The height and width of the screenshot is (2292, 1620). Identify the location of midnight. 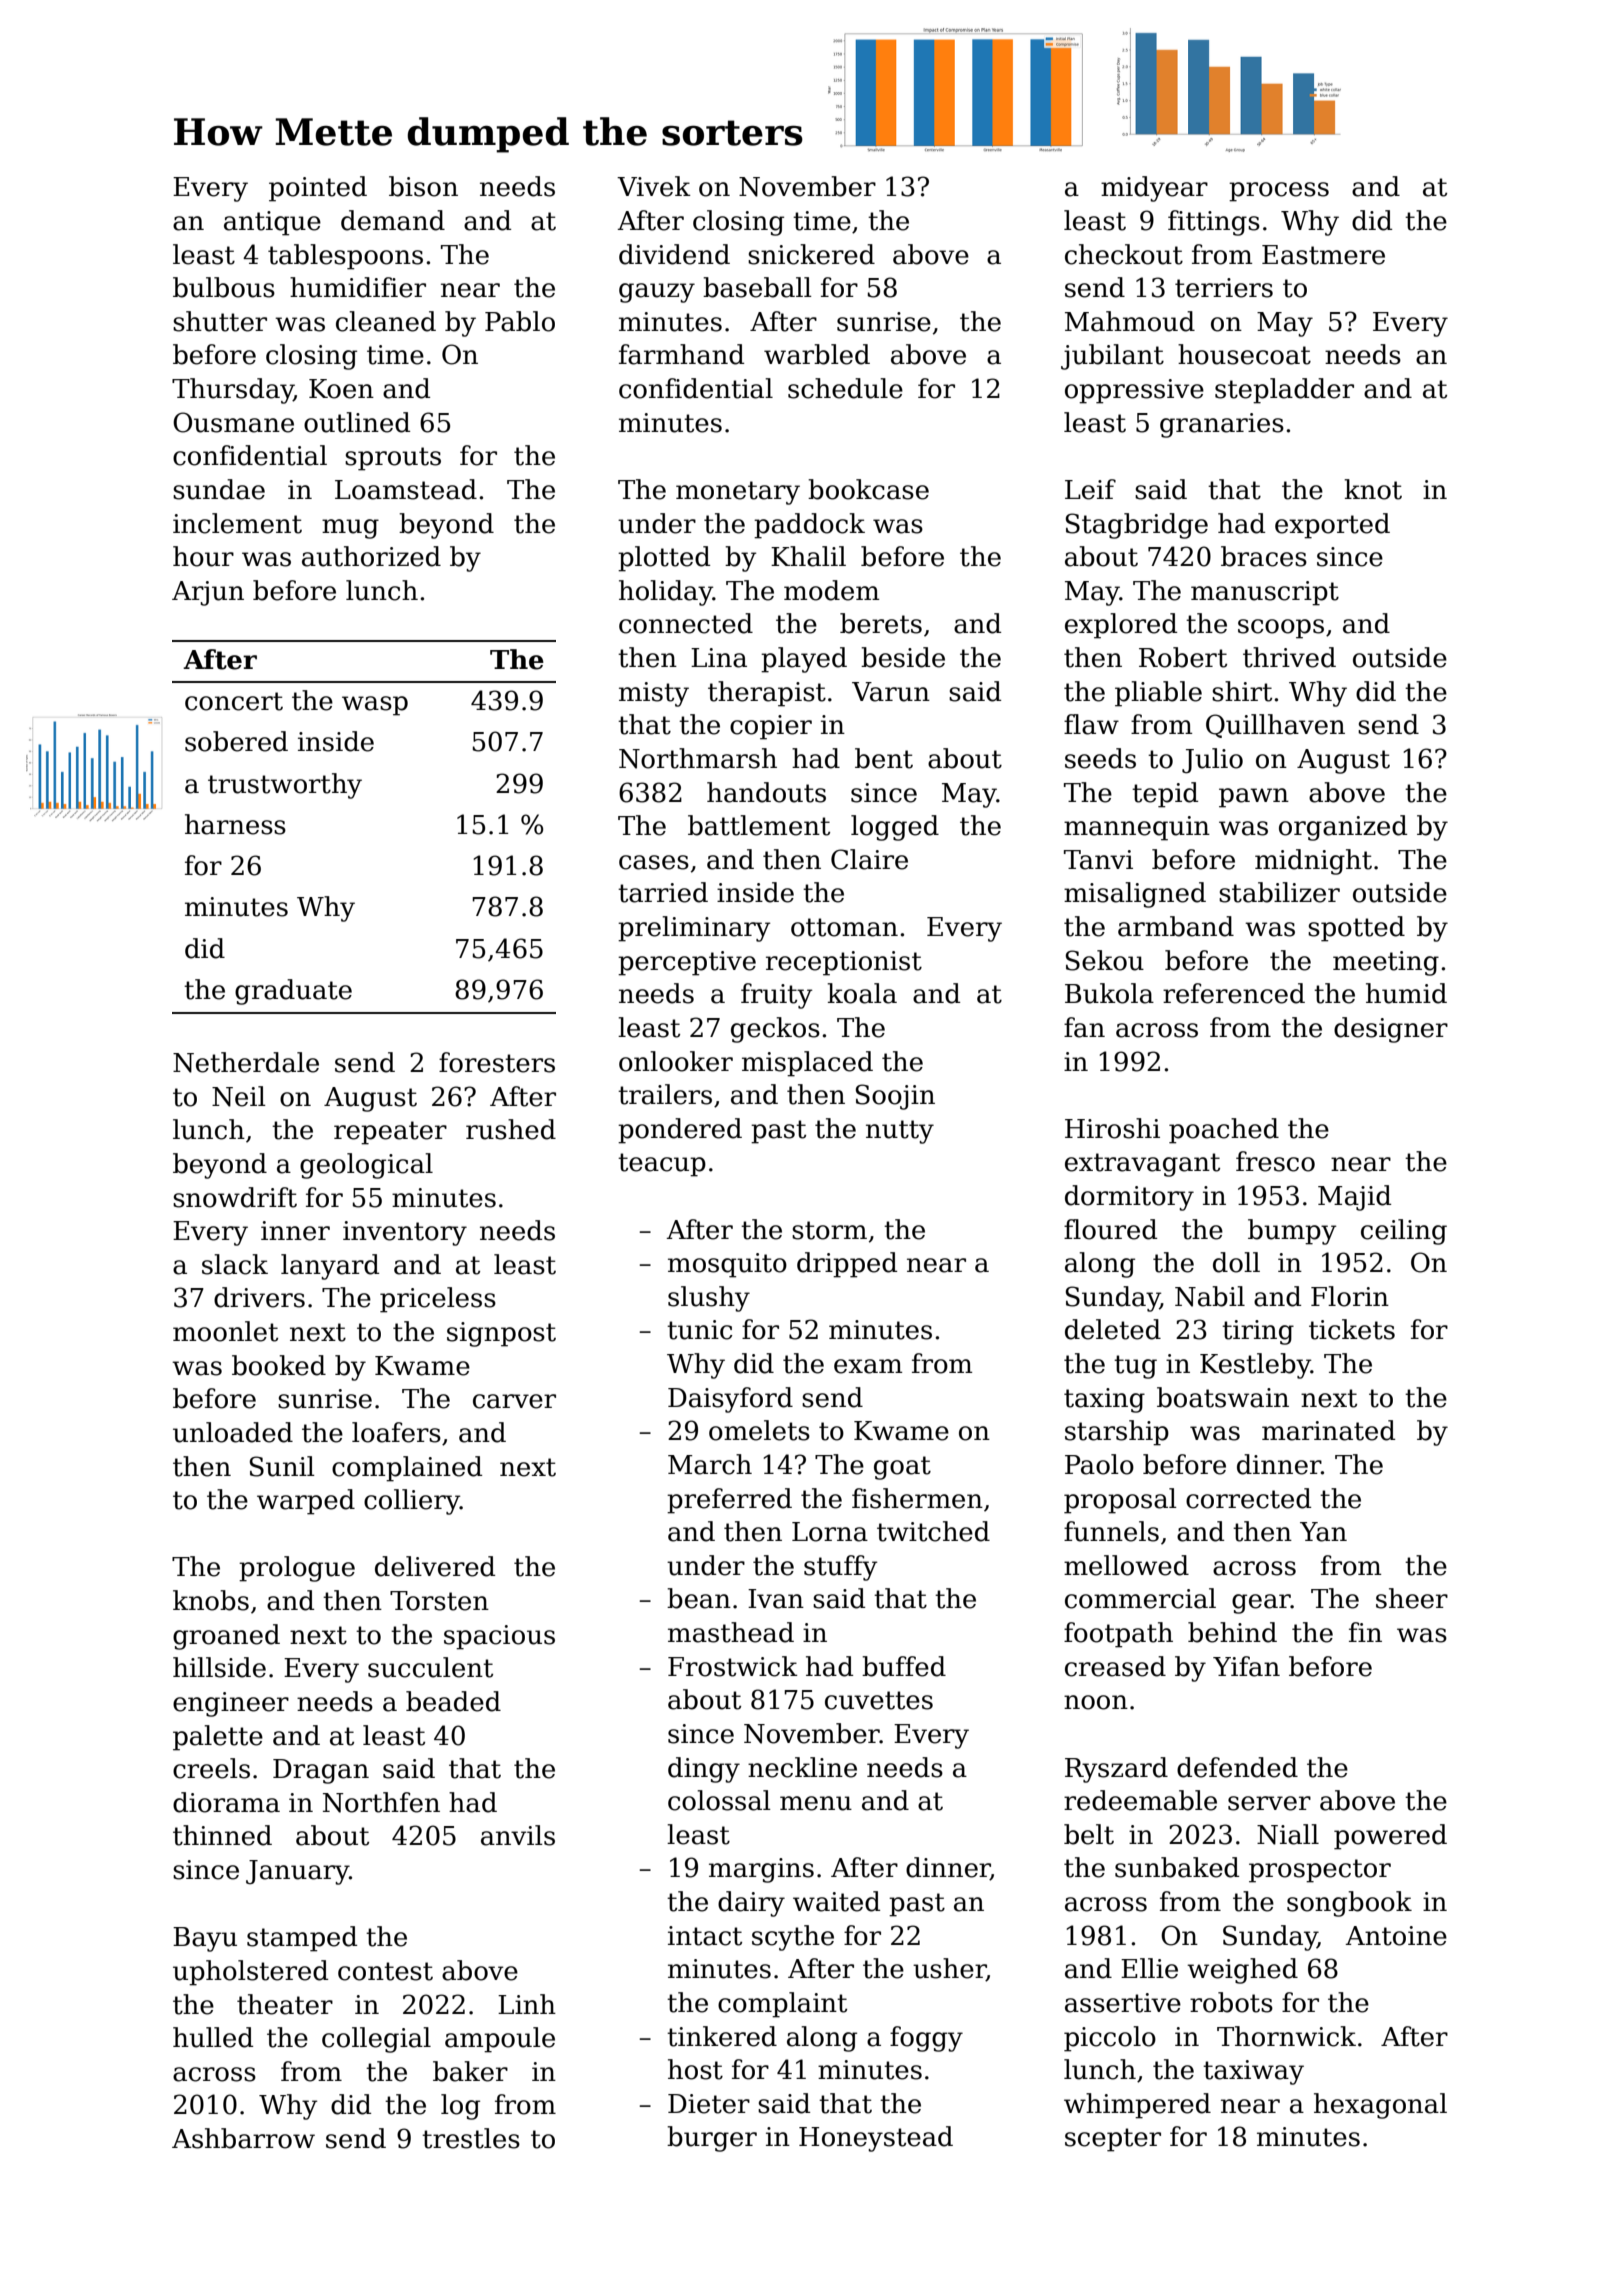
(1313, 862).
